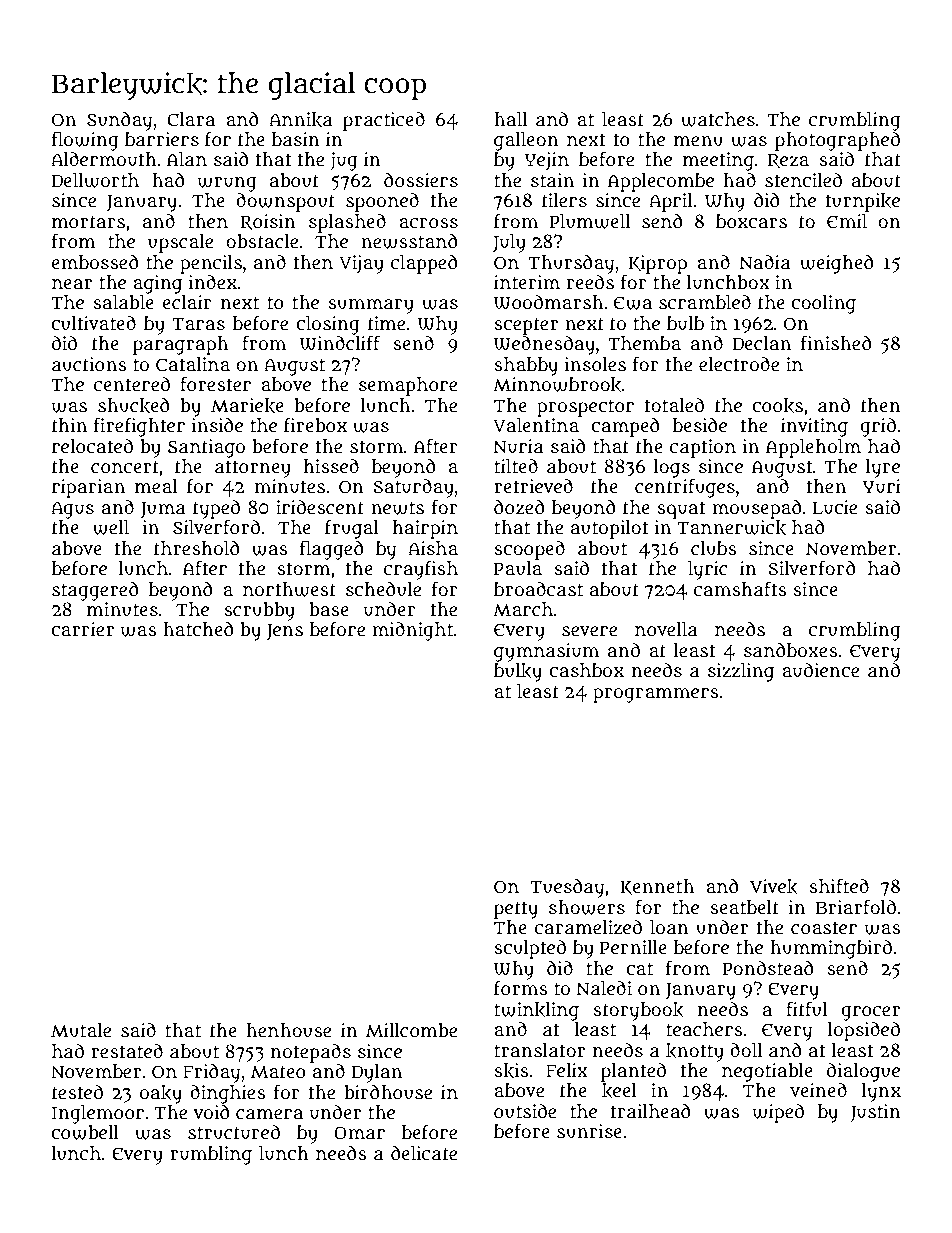 The height and width of the page is (1233, 952). What do you see at coordinates (234, 1132) in the page?
I see `structured` at bounding box center [234, 1132].
